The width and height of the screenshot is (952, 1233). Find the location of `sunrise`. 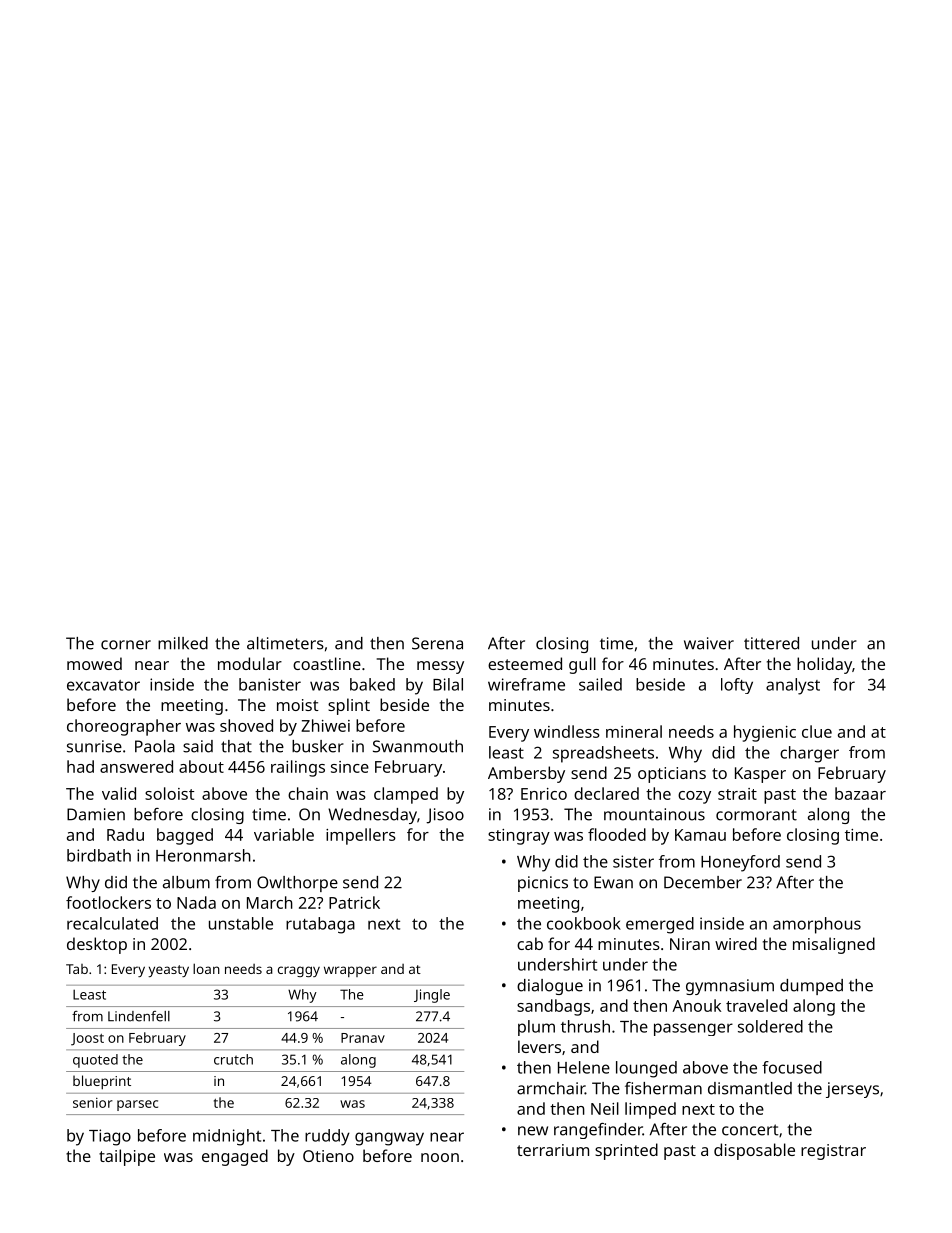

sunrise is located at coordinates (94, 746).
